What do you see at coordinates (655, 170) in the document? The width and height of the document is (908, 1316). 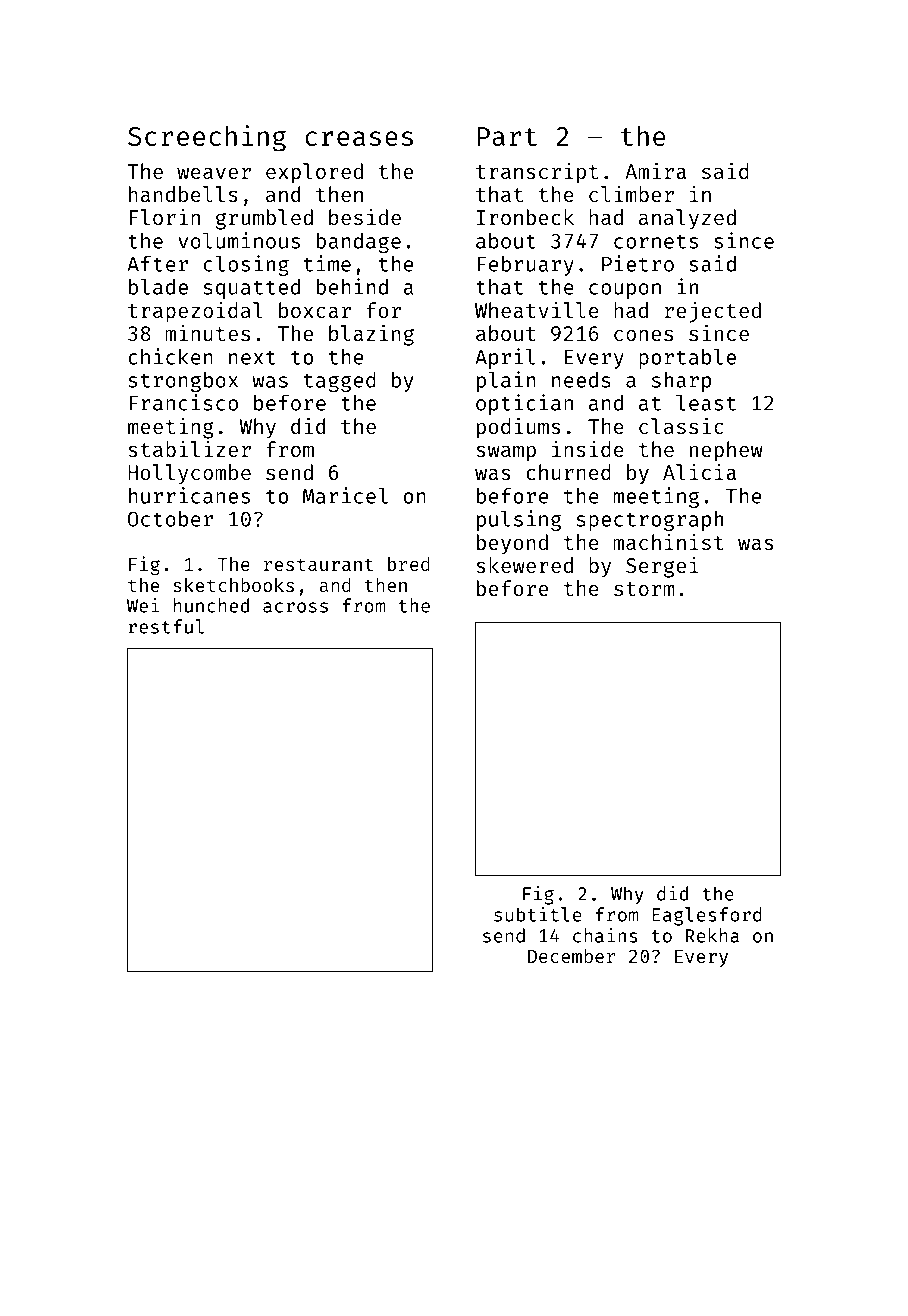 I see `Amira` at bounding box center [655, 170].
